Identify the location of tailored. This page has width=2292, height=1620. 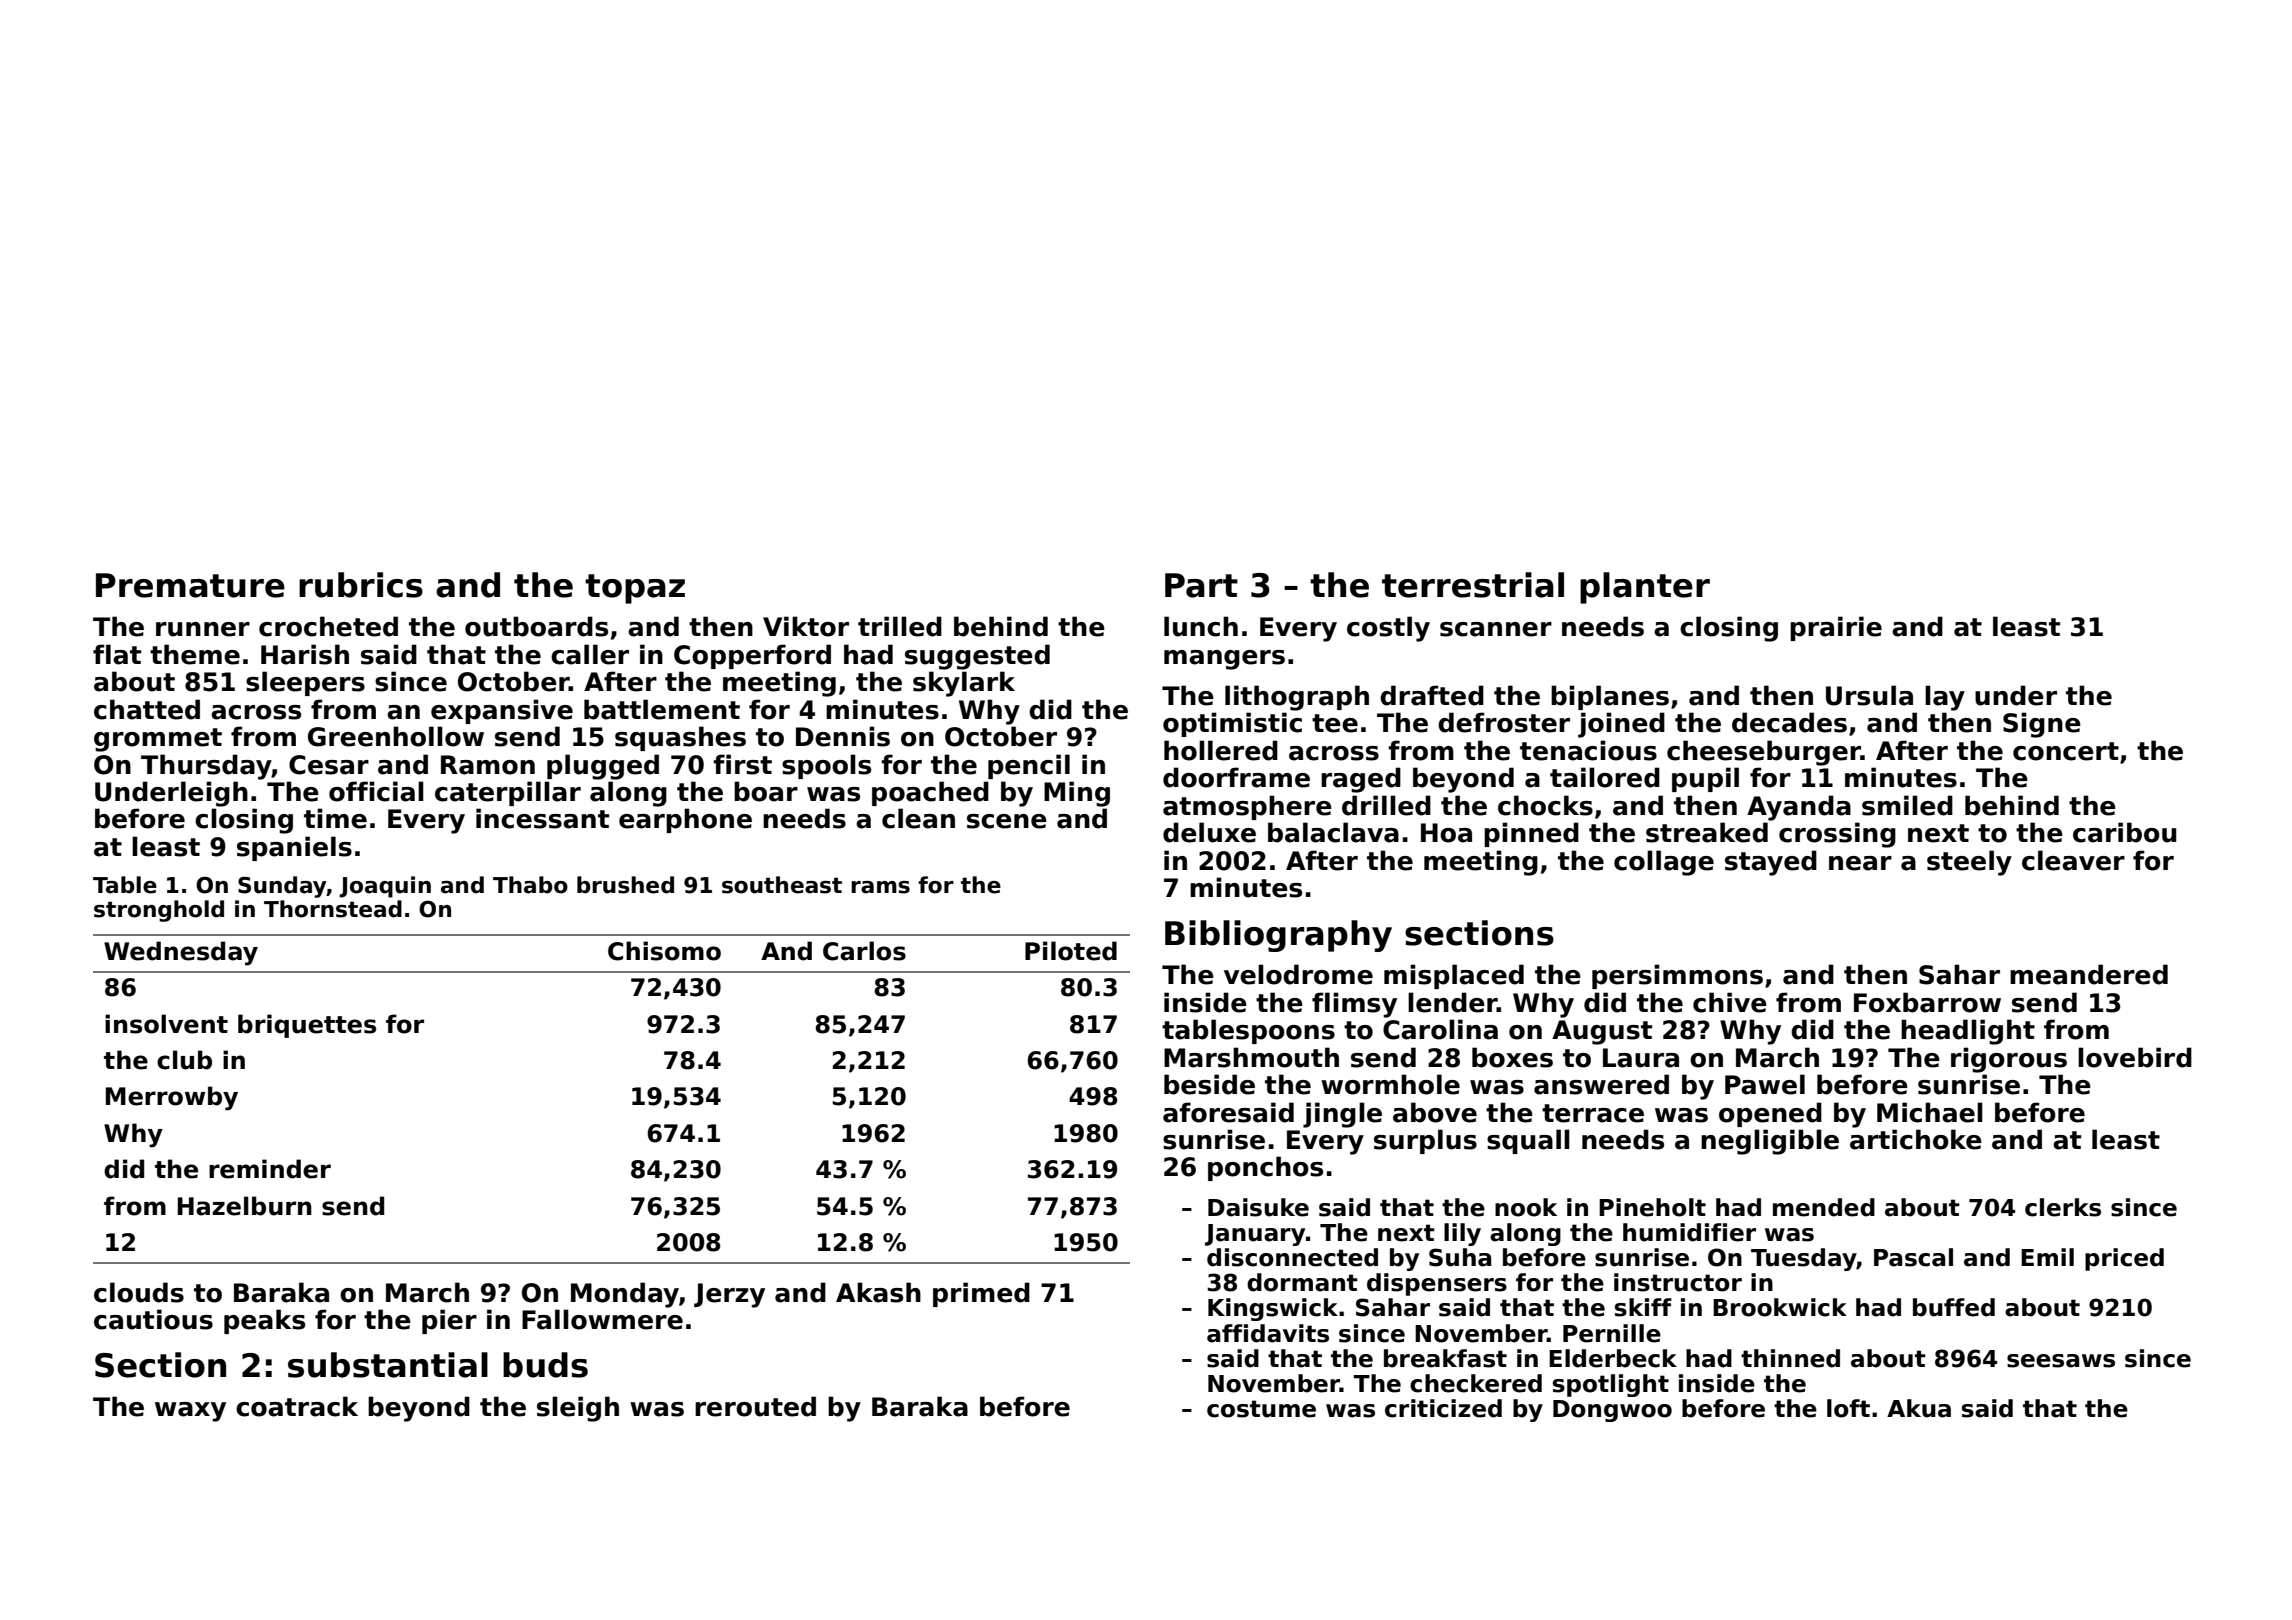
(1605, 777).
